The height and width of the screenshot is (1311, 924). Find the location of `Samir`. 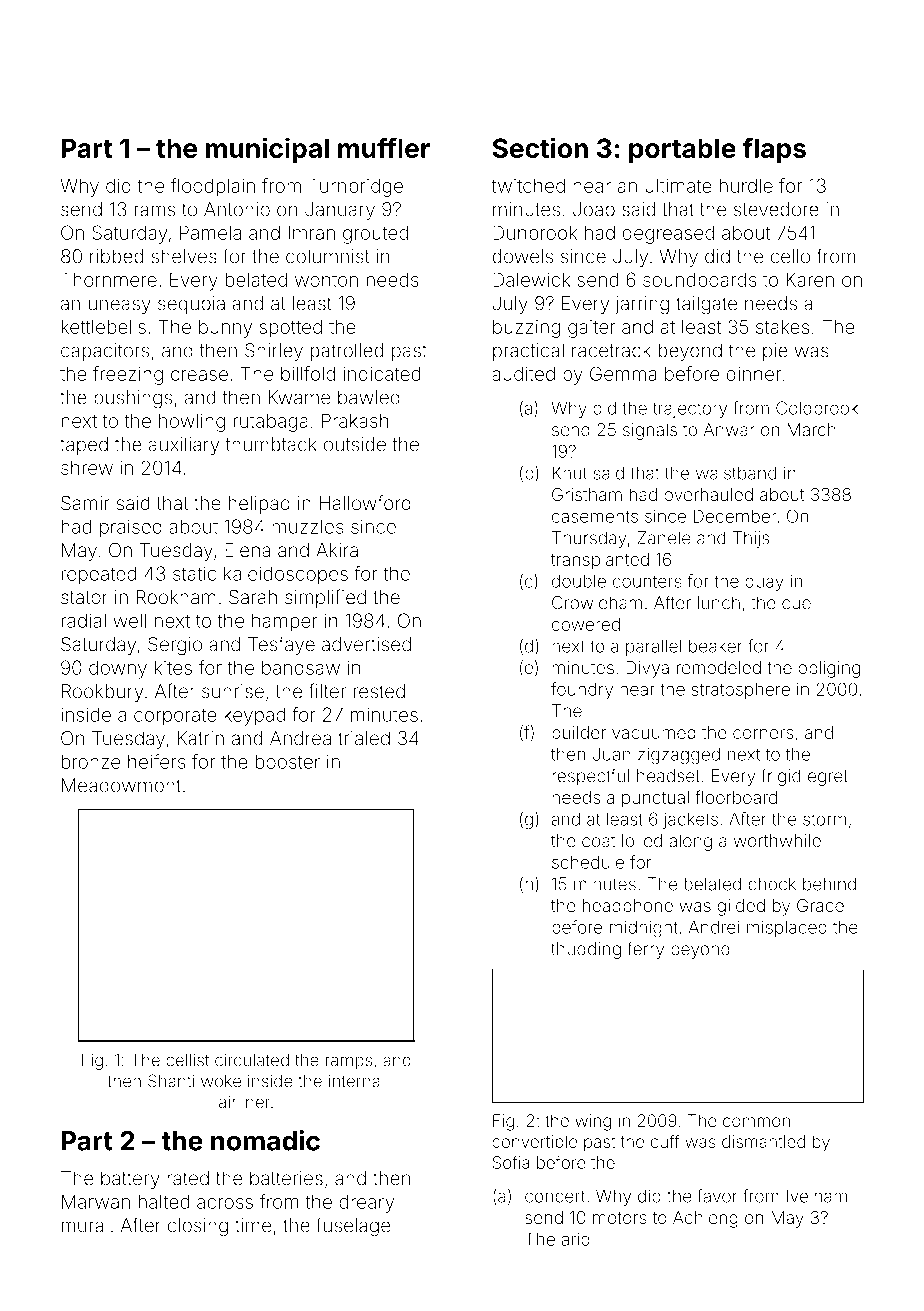

Samir is located at coordinates (85, 503).
